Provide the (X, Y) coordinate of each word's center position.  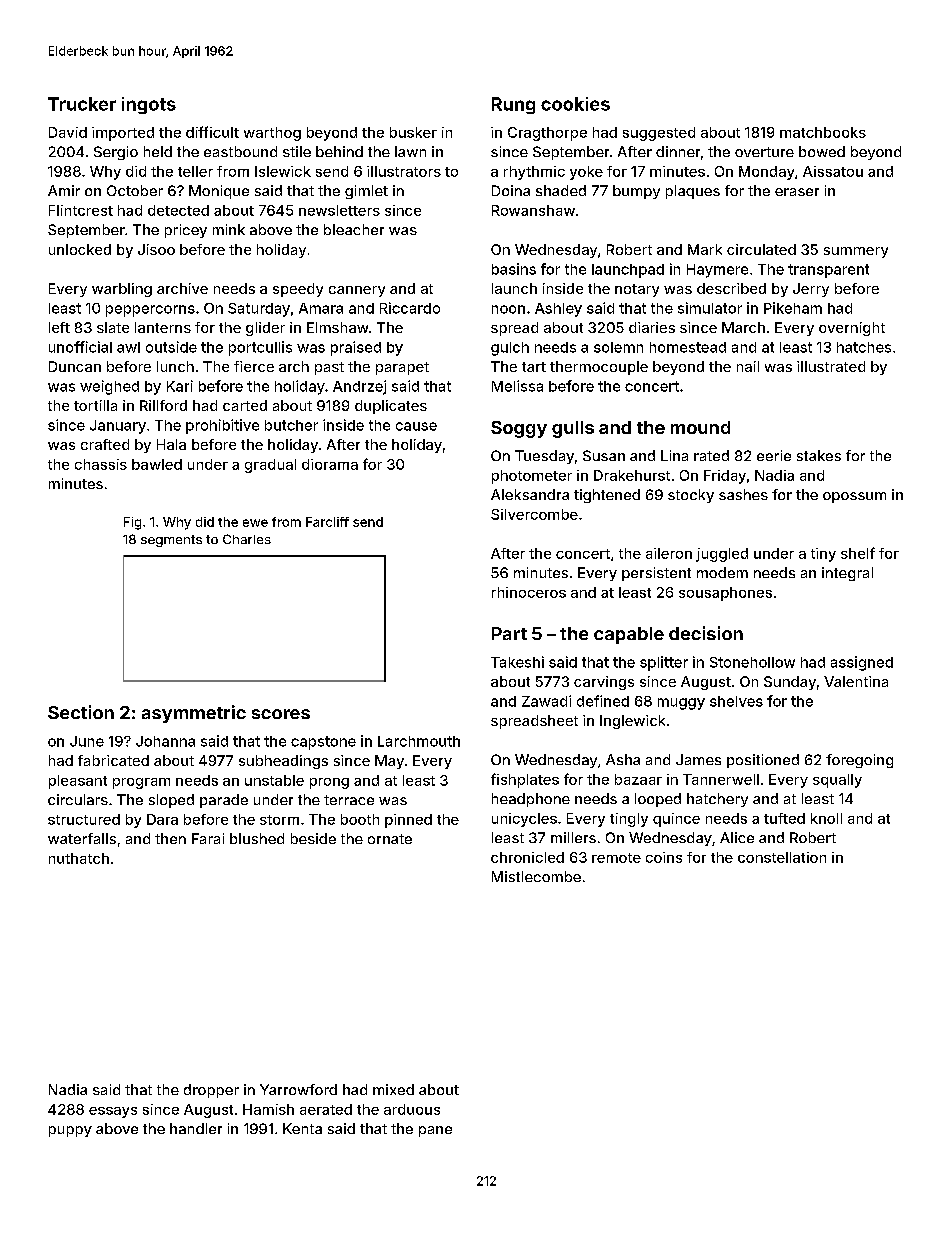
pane (435, 1131)
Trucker (82, 104)
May (389, 762)
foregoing (859, 761)
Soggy (519, 429)
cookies (575, 104)
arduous (412, 1109)
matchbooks (823, 132)
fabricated (113, 760)
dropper (211, 1091)
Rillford (163, 405)
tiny (823, 555)
